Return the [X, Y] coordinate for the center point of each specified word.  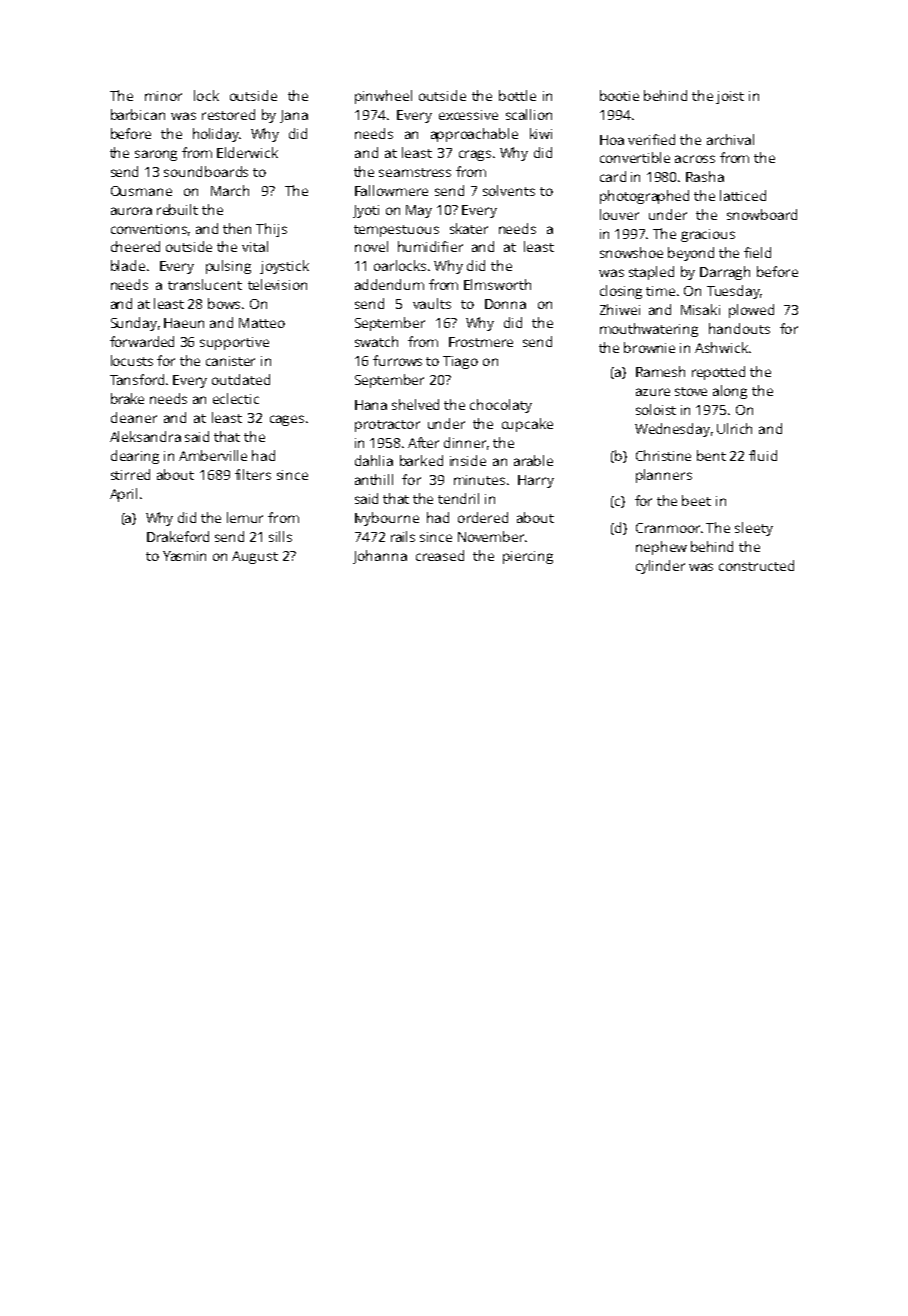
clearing [135, 457]
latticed [743, 195]
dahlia [374, 460]
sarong [156, 155]
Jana [294, 116]
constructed [756, 565]
